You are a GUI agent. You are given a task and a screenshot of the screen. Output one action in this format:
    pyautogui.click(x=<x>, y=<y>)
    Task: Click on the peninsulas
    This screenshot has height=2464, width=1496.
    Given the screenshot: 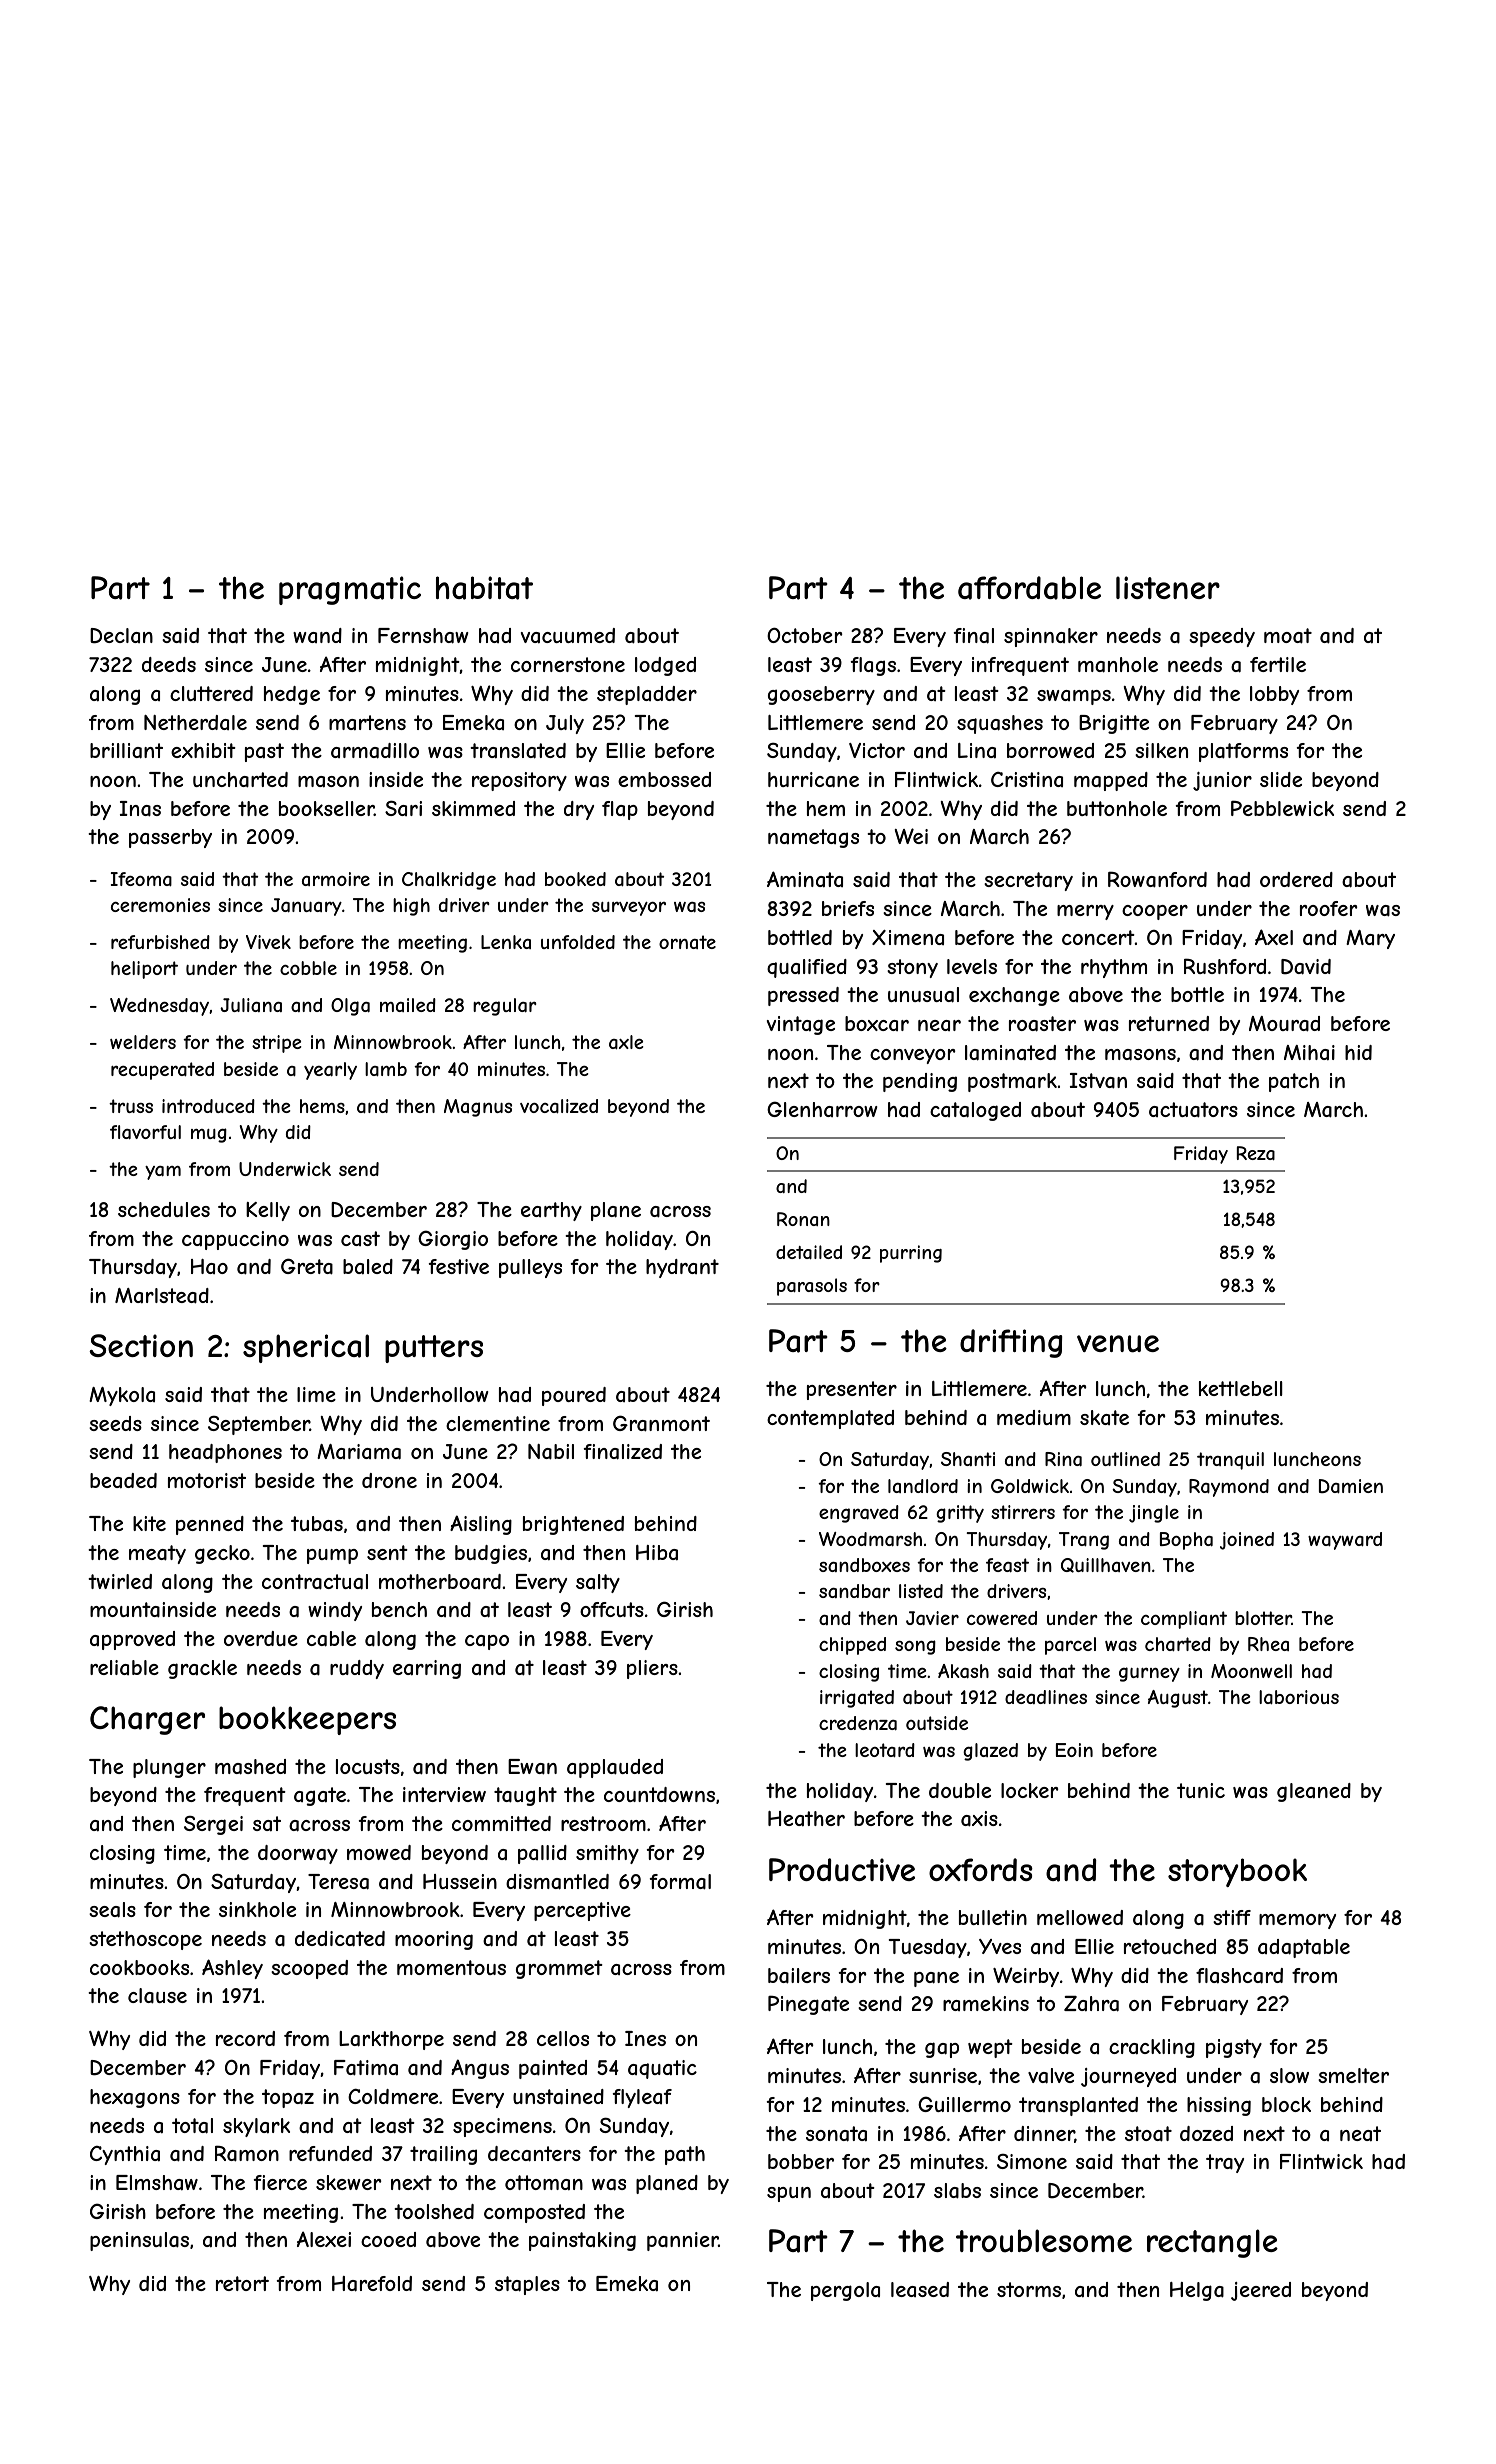 What is the action you would take?
    pyautogui.click(x=139, y=2241)
